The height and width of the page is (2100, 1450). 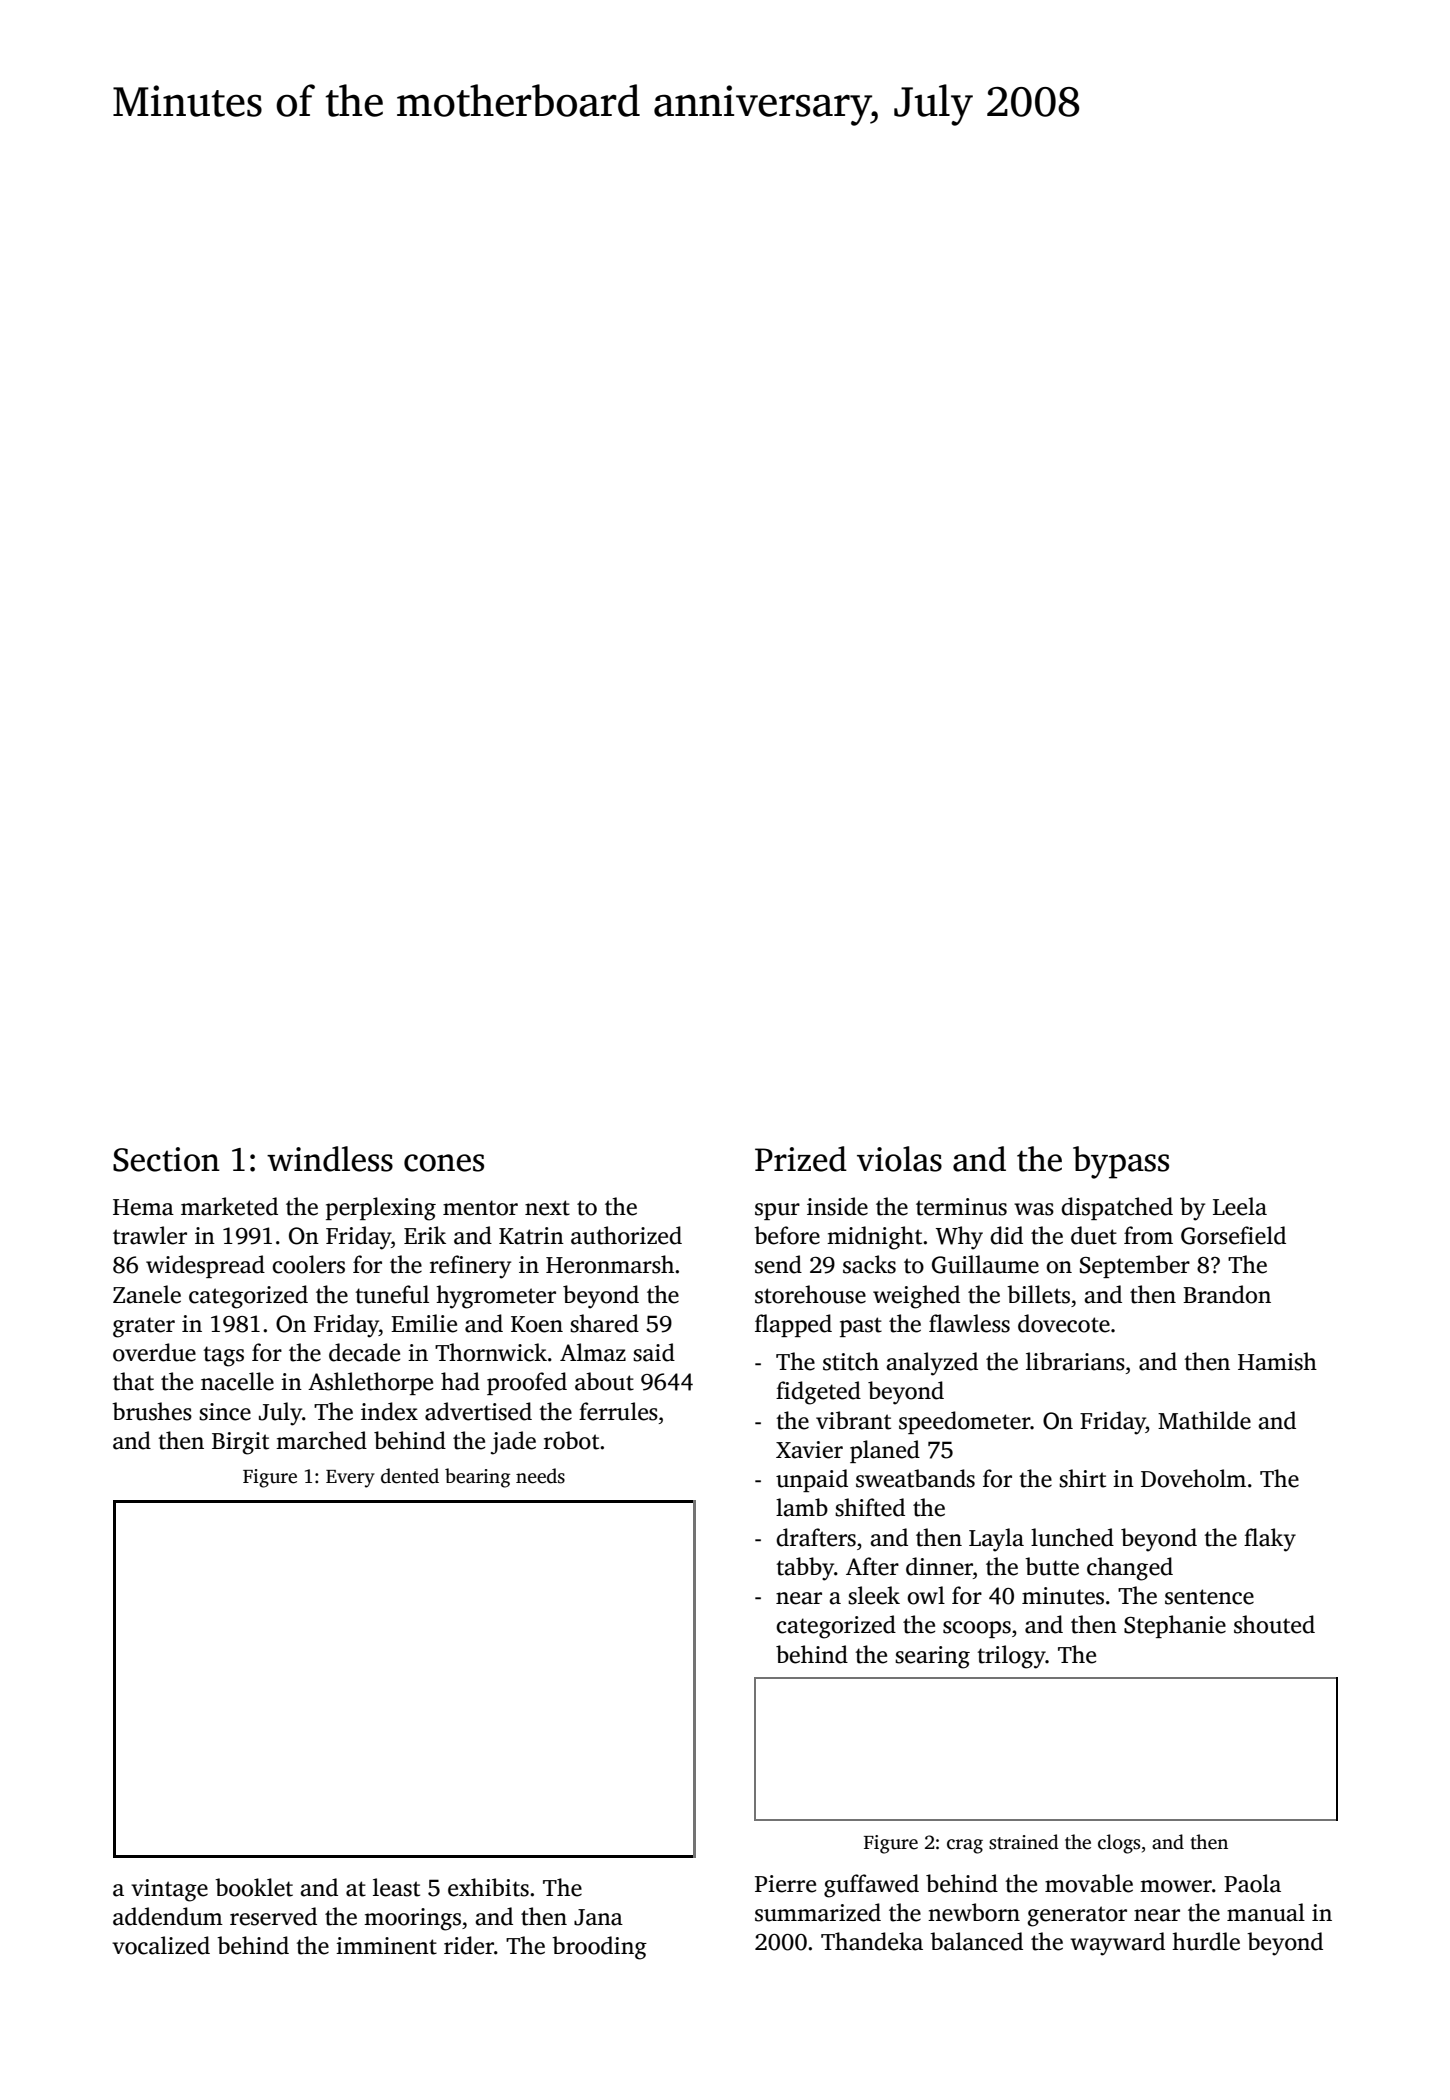 I want to click on hurdle, so click(x=1206, y=1941).
